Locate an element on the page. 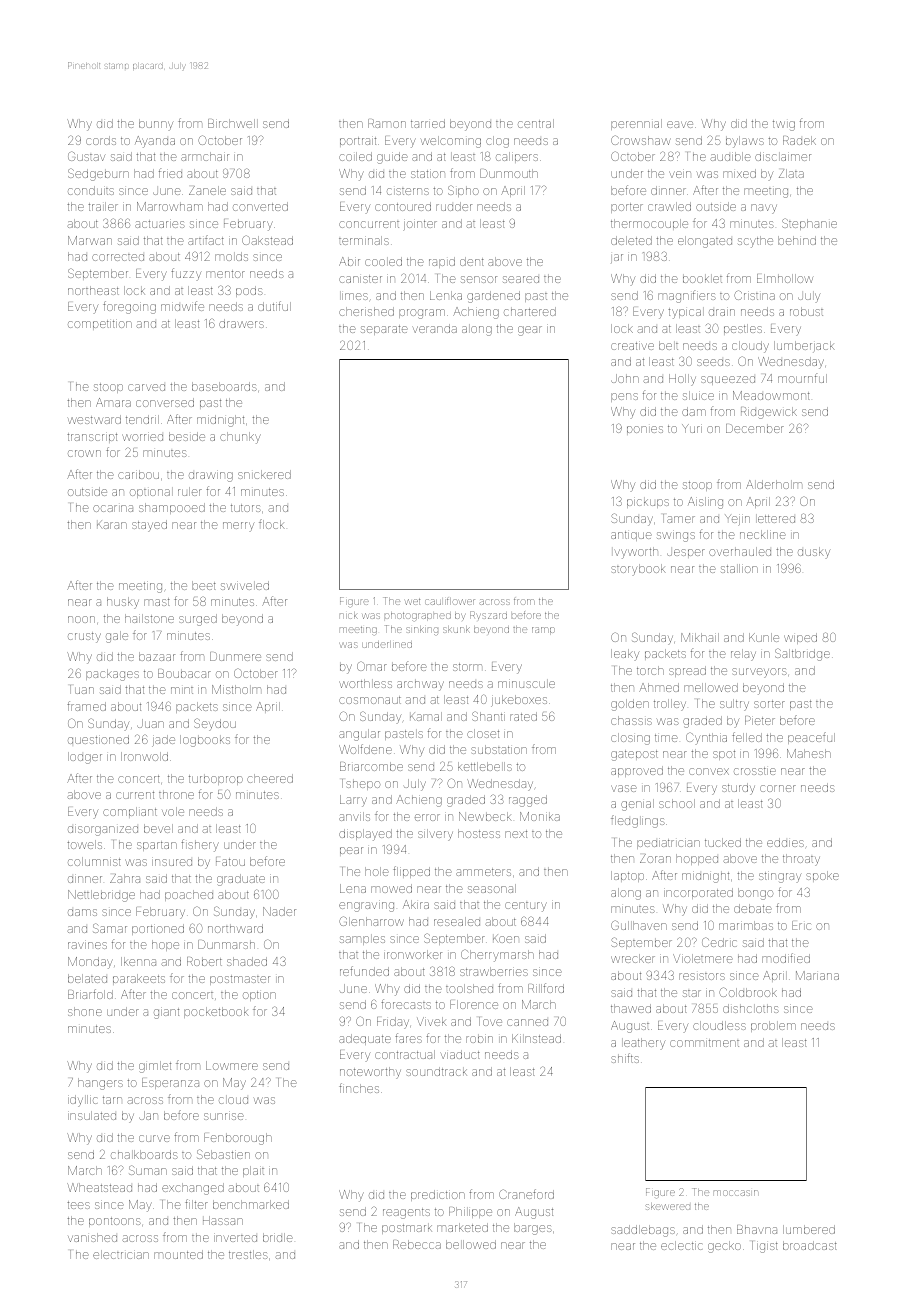 The image size is (908, 1316). mellowed is located at coordinates (711, 687).
